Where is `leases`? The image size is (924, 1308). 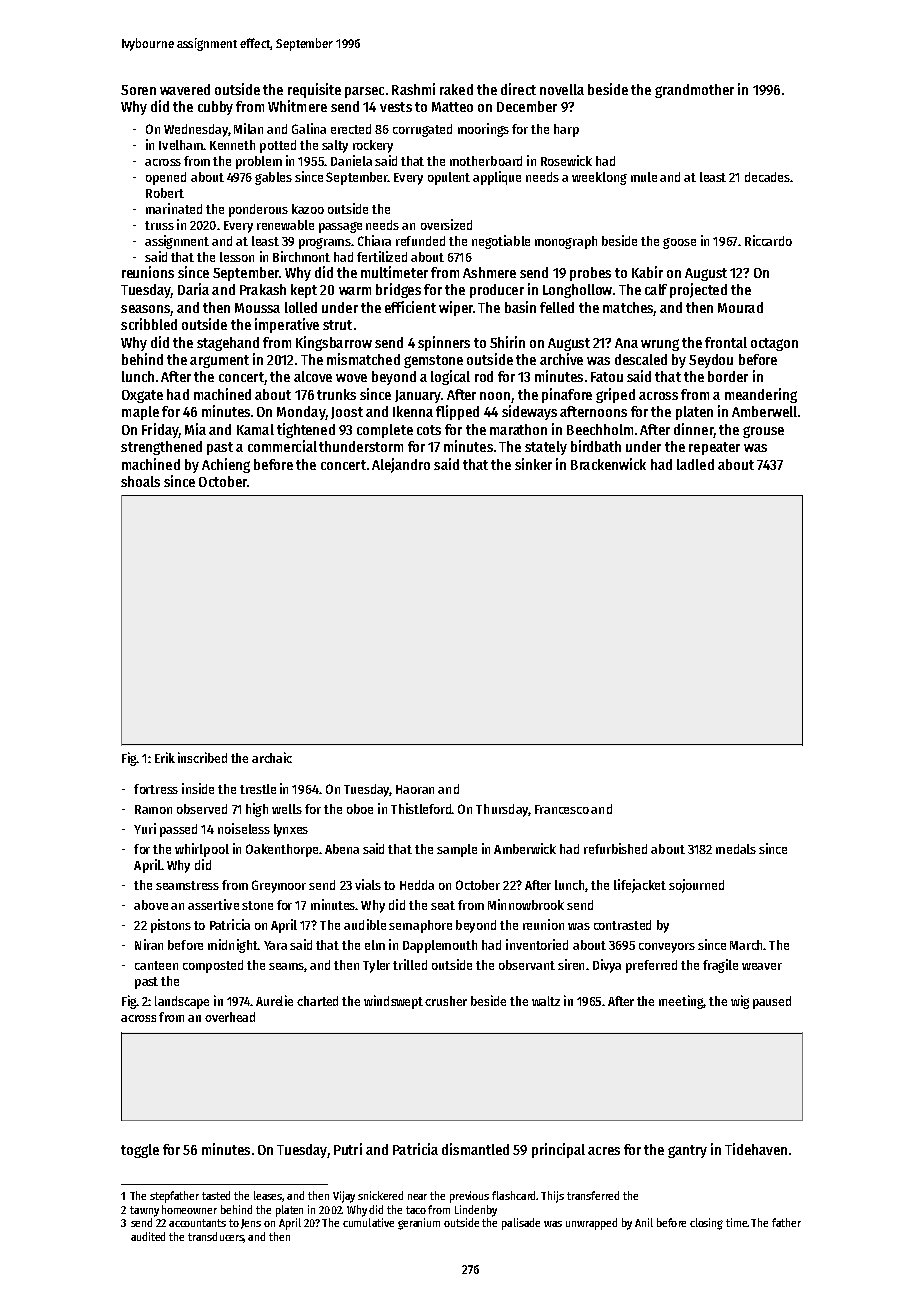
leases is located at coordinates (268, 1196).
